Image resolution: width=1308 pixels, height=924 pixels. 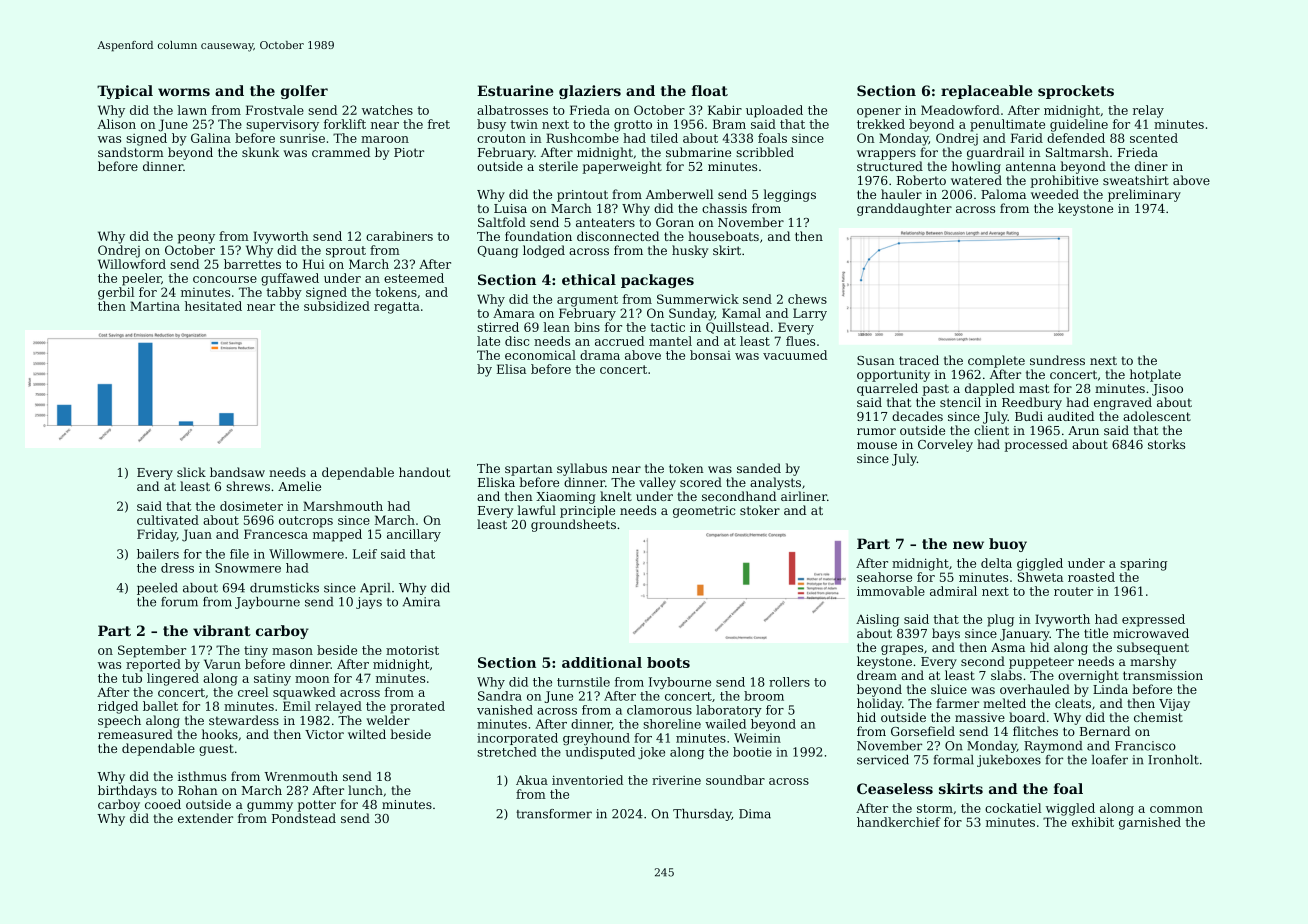 What do you see at coordinates (125, 92) in the document?
I see `Typical` at bounding box center [125, 92].
